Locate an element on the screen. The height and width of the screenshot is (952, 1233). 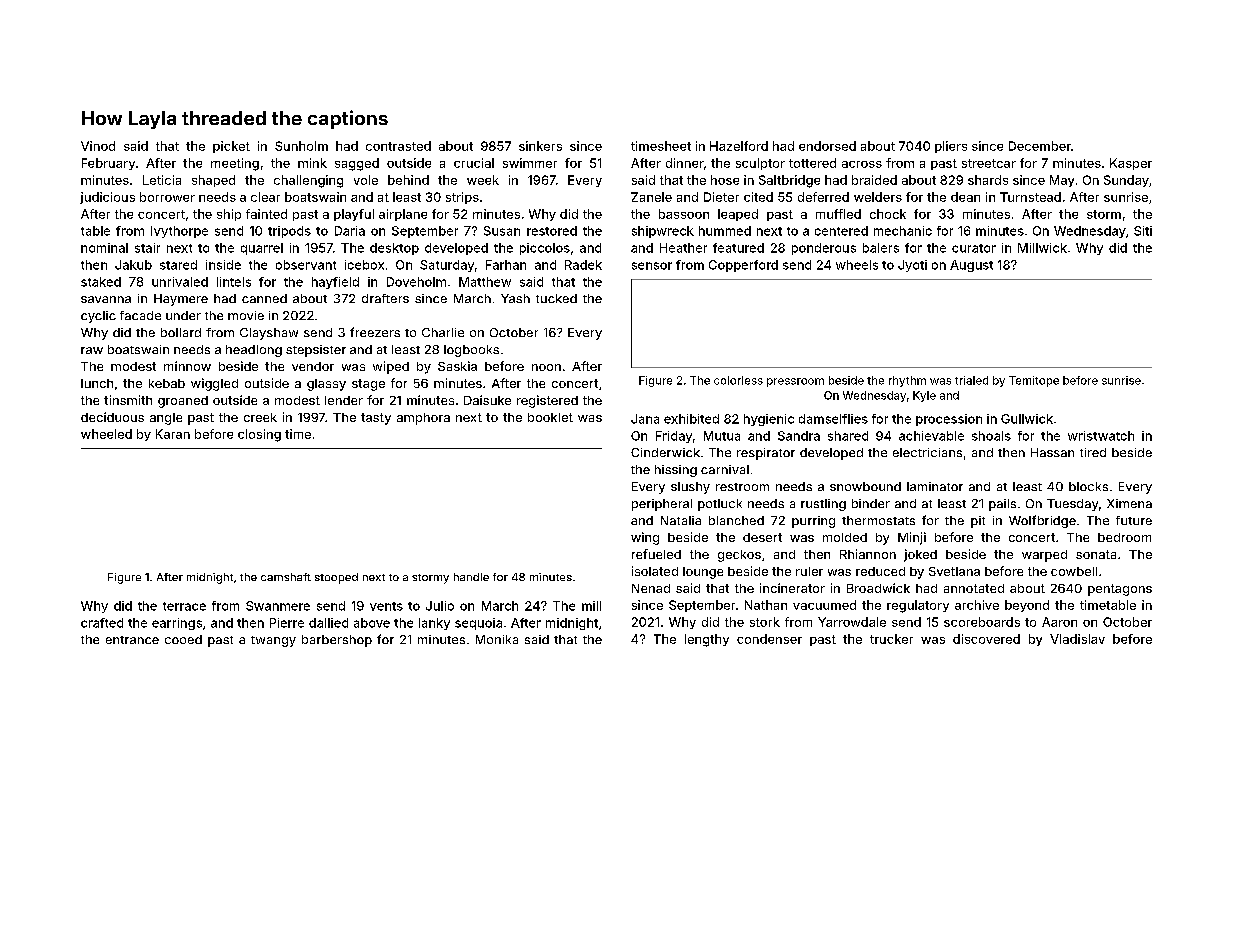
Karan is located at coordinates (173, 434).
